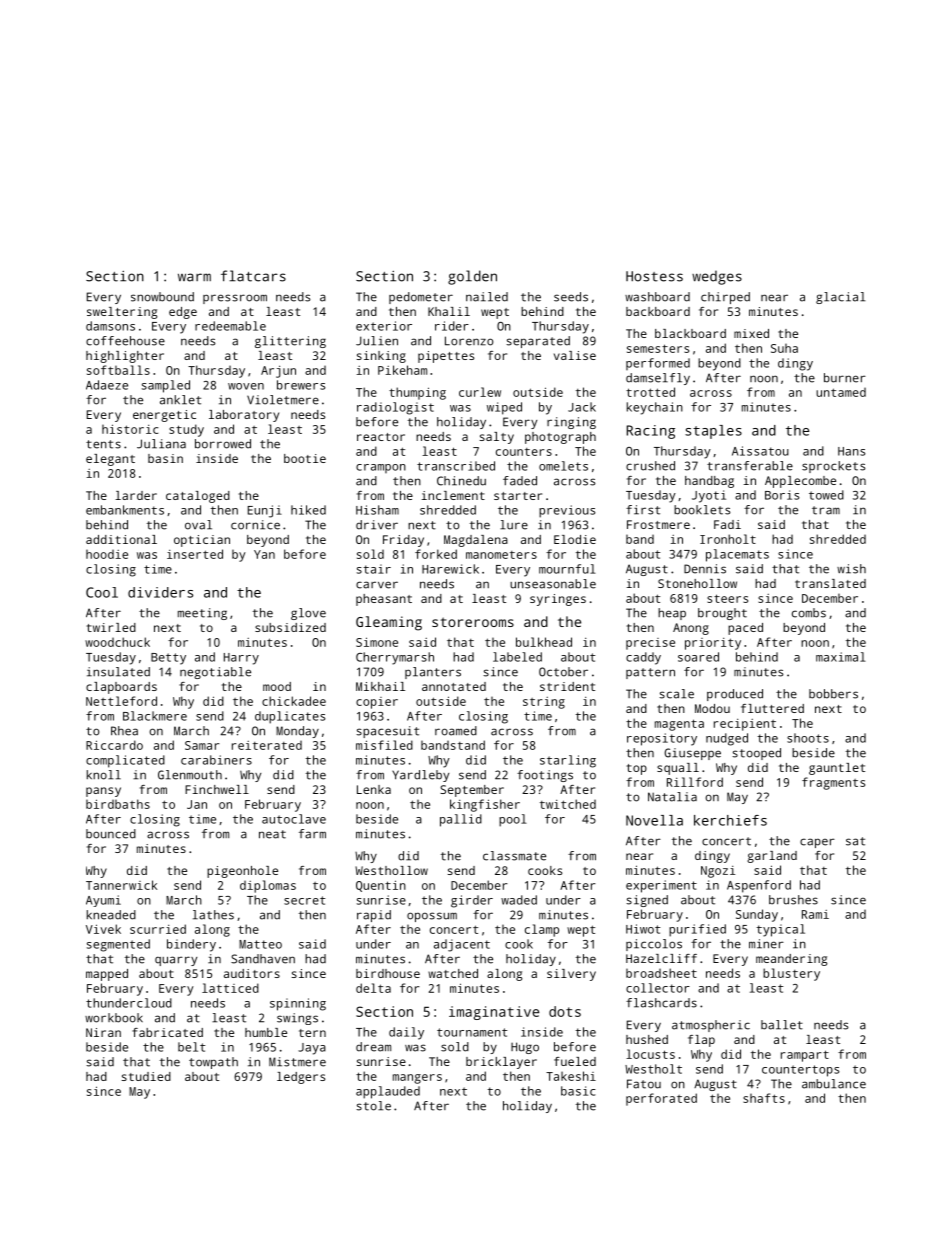  Describe the element at coordinates (162, 297) in the page. I see `snowbound` at that location.
